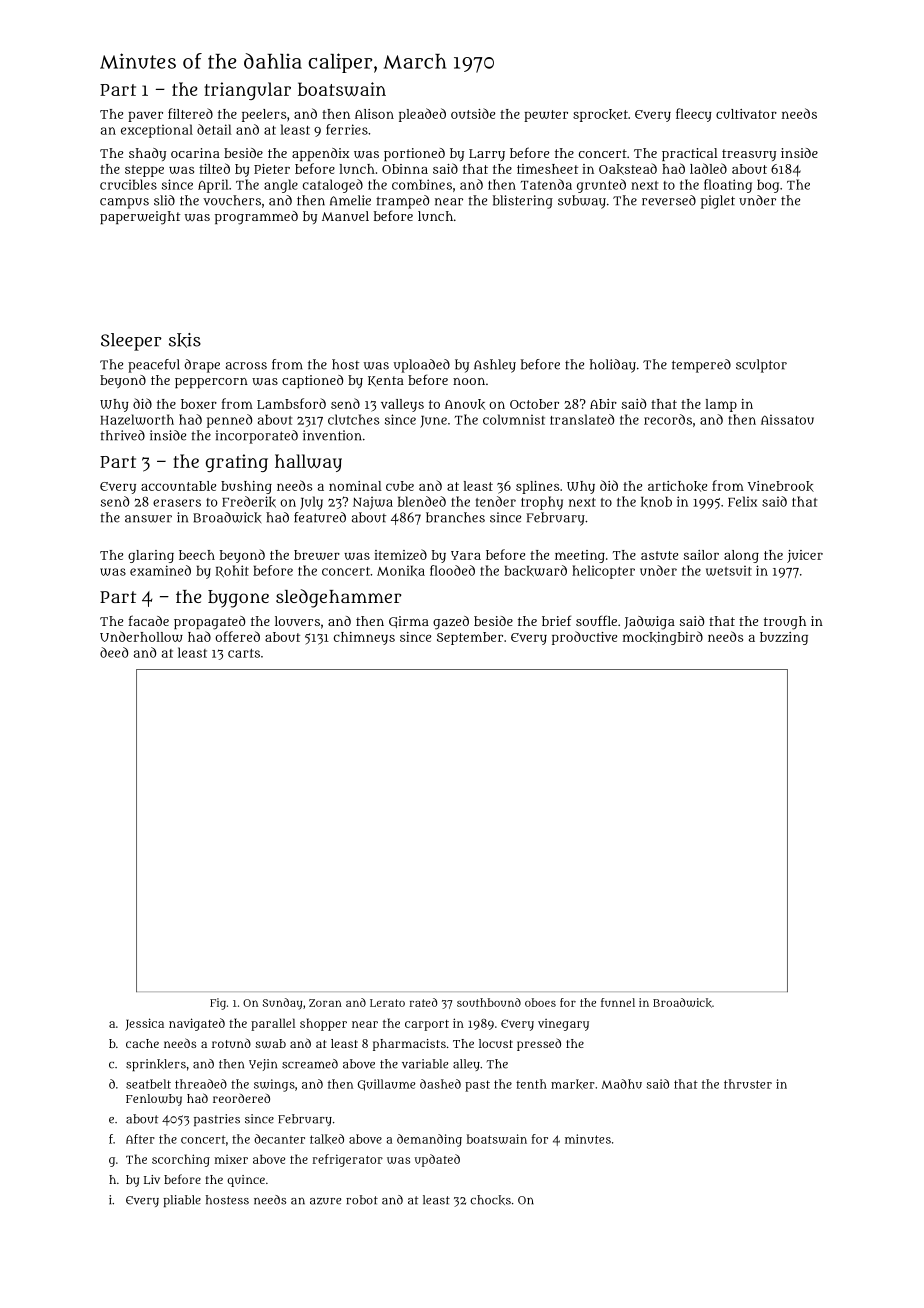 Image resolution: width=924 pixels, height=1308 pixels. Describe the element at coordinates (746, 114) in the page. I see `cultivator` at that location.
